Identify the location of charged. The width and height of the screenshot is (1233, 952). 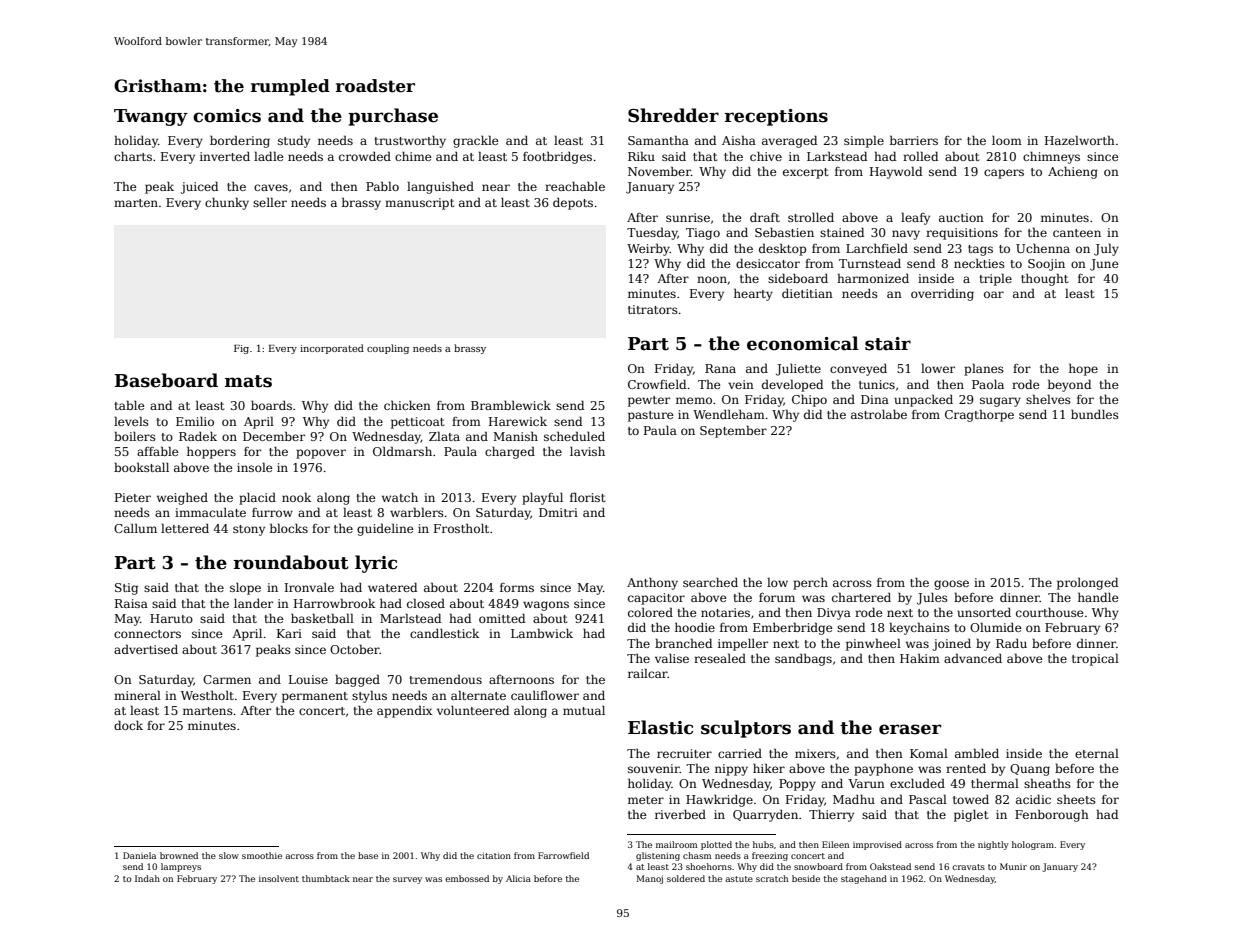
(510, 452).
